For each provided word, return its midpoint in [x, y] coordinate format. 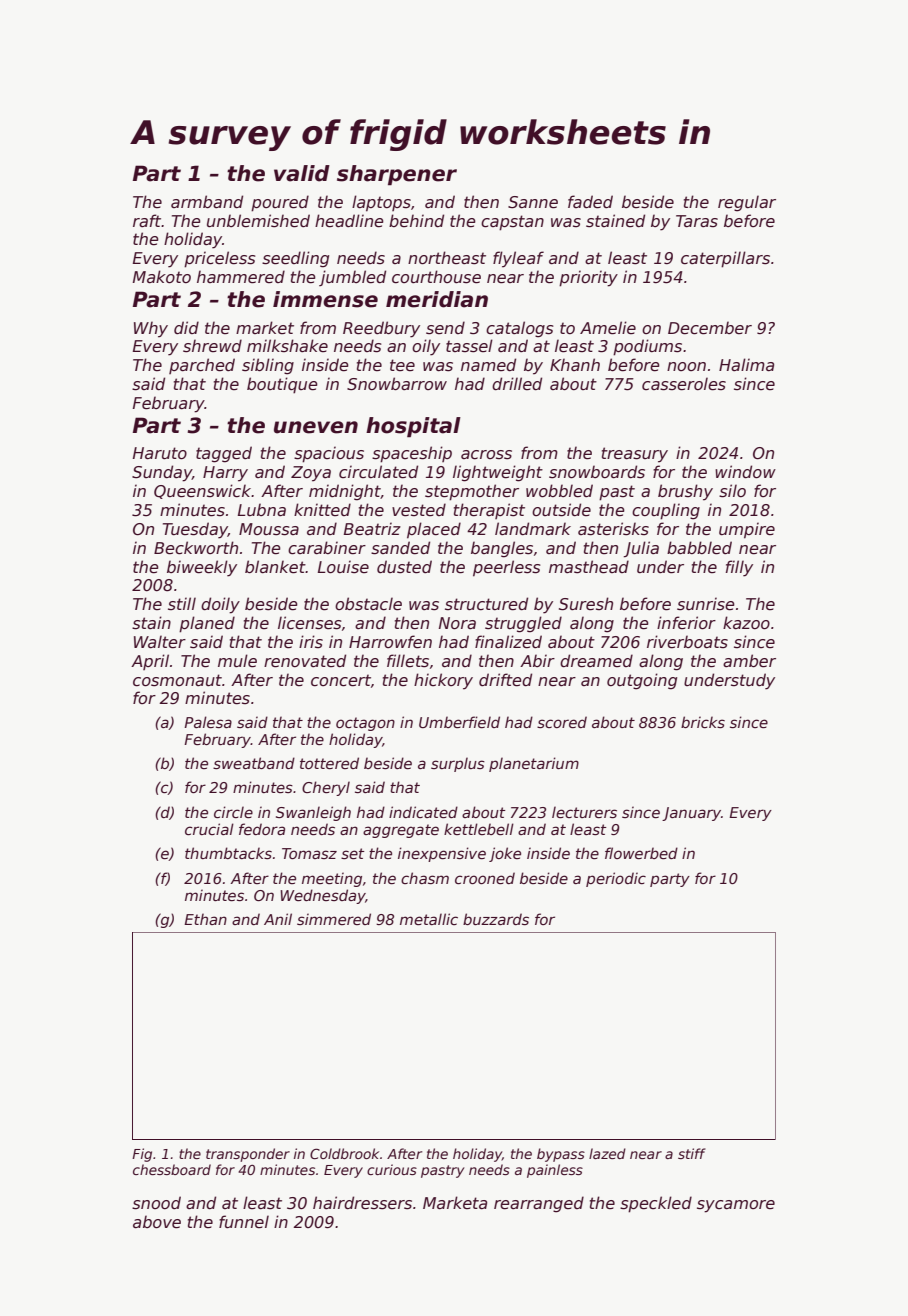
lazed [607, 1153]
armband [207, 201]
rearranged [539, 1204]
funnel [244, 1221]
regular [747, 203]
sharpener [397, 175]
